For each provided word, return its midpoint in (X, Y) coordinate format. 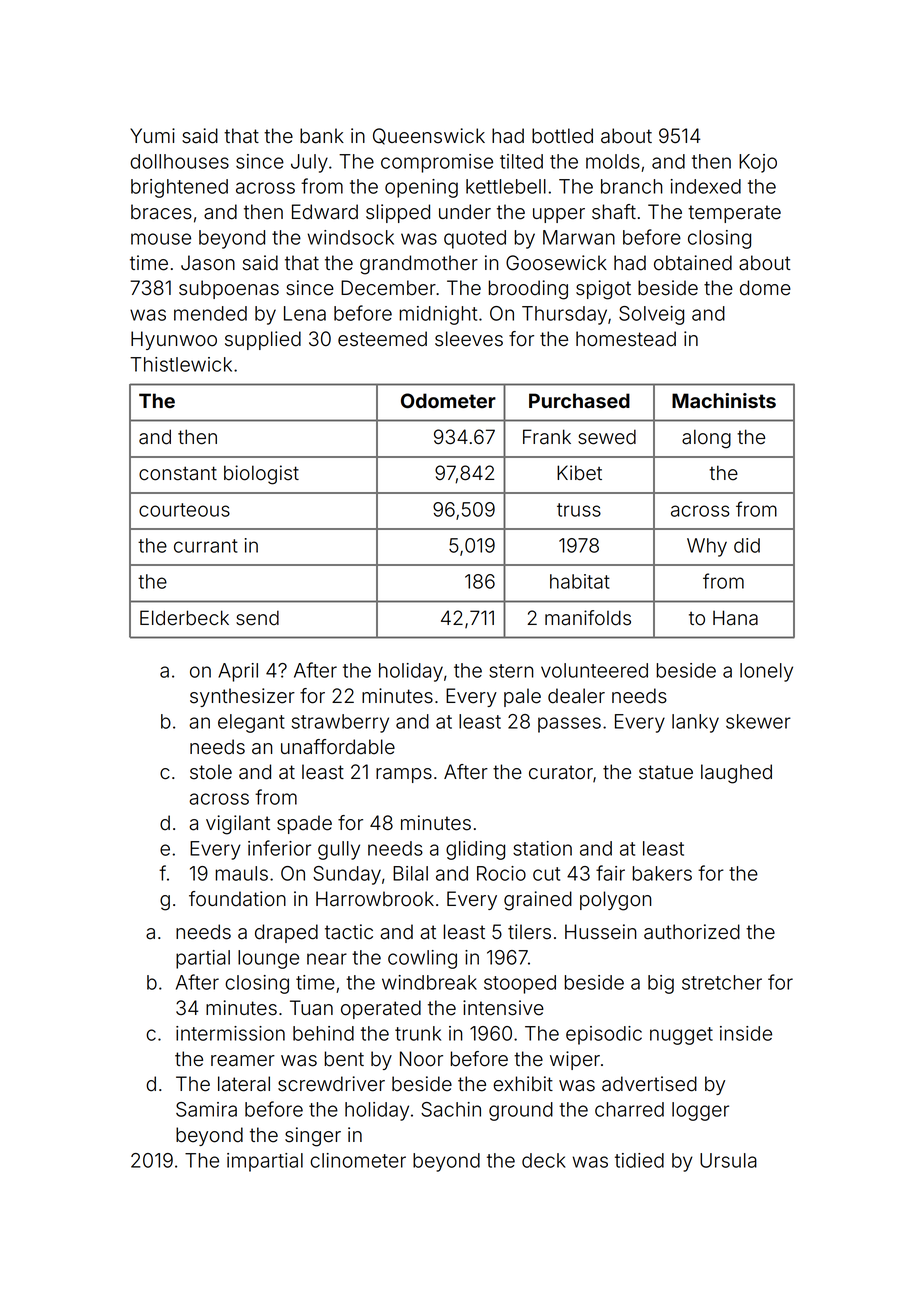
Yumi (152, 135)
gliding (475, 850)
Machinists (724, 400)
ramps (404, 775)
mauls (241, 873)
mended (210, 313)
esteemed (382, 339)
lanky (695, 723)
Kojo (758, 163)
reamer (243, 1061)
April (238, 672)
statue (666, 772)
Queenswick (429, 136)
